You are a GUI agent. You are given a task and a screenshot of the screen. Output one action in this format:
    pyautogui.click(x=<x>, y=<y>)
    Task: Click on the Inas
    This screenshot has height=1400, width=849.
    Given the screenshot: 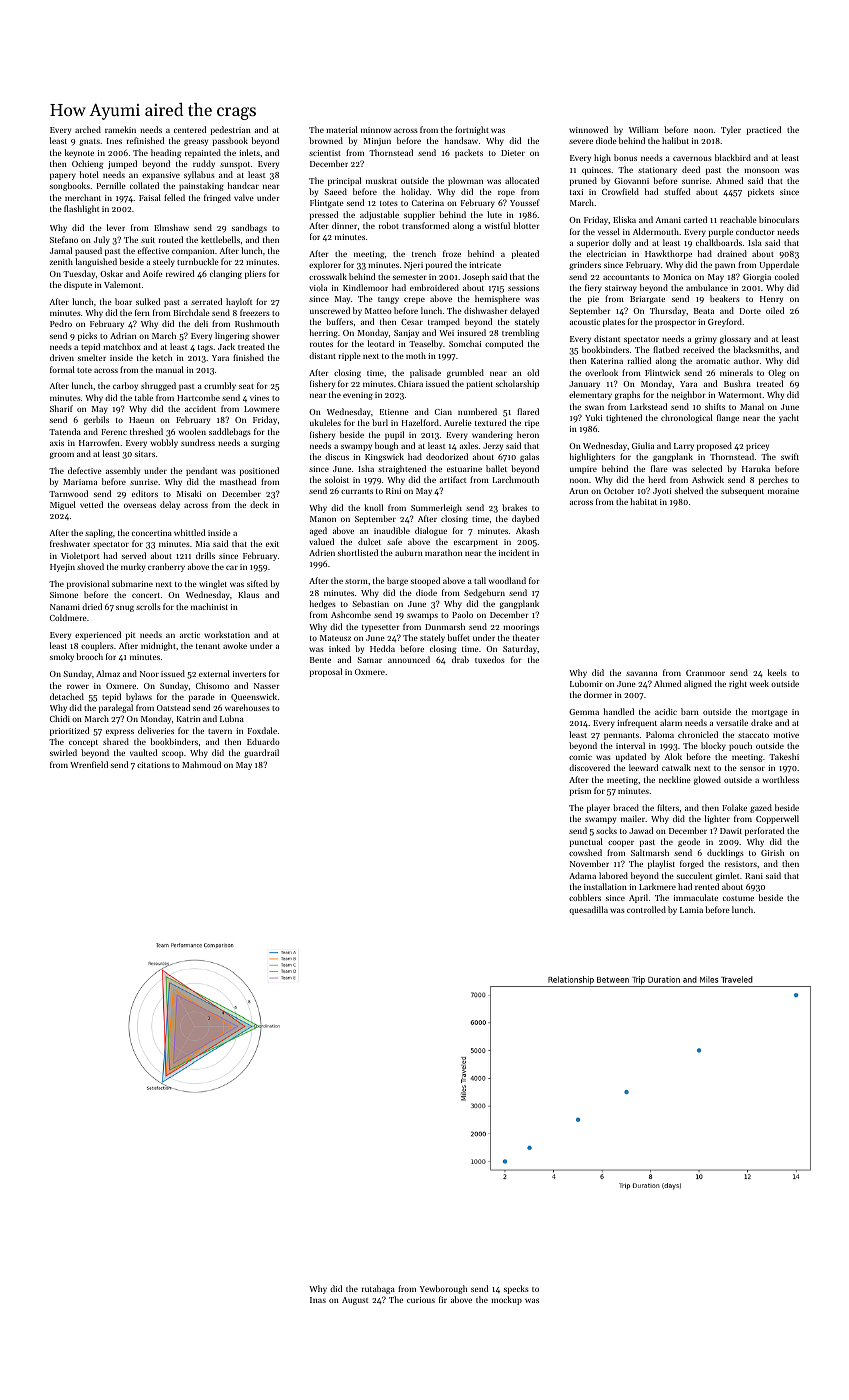 What is the action you would take?
    pyautogui.click(x=318, y=1300)
